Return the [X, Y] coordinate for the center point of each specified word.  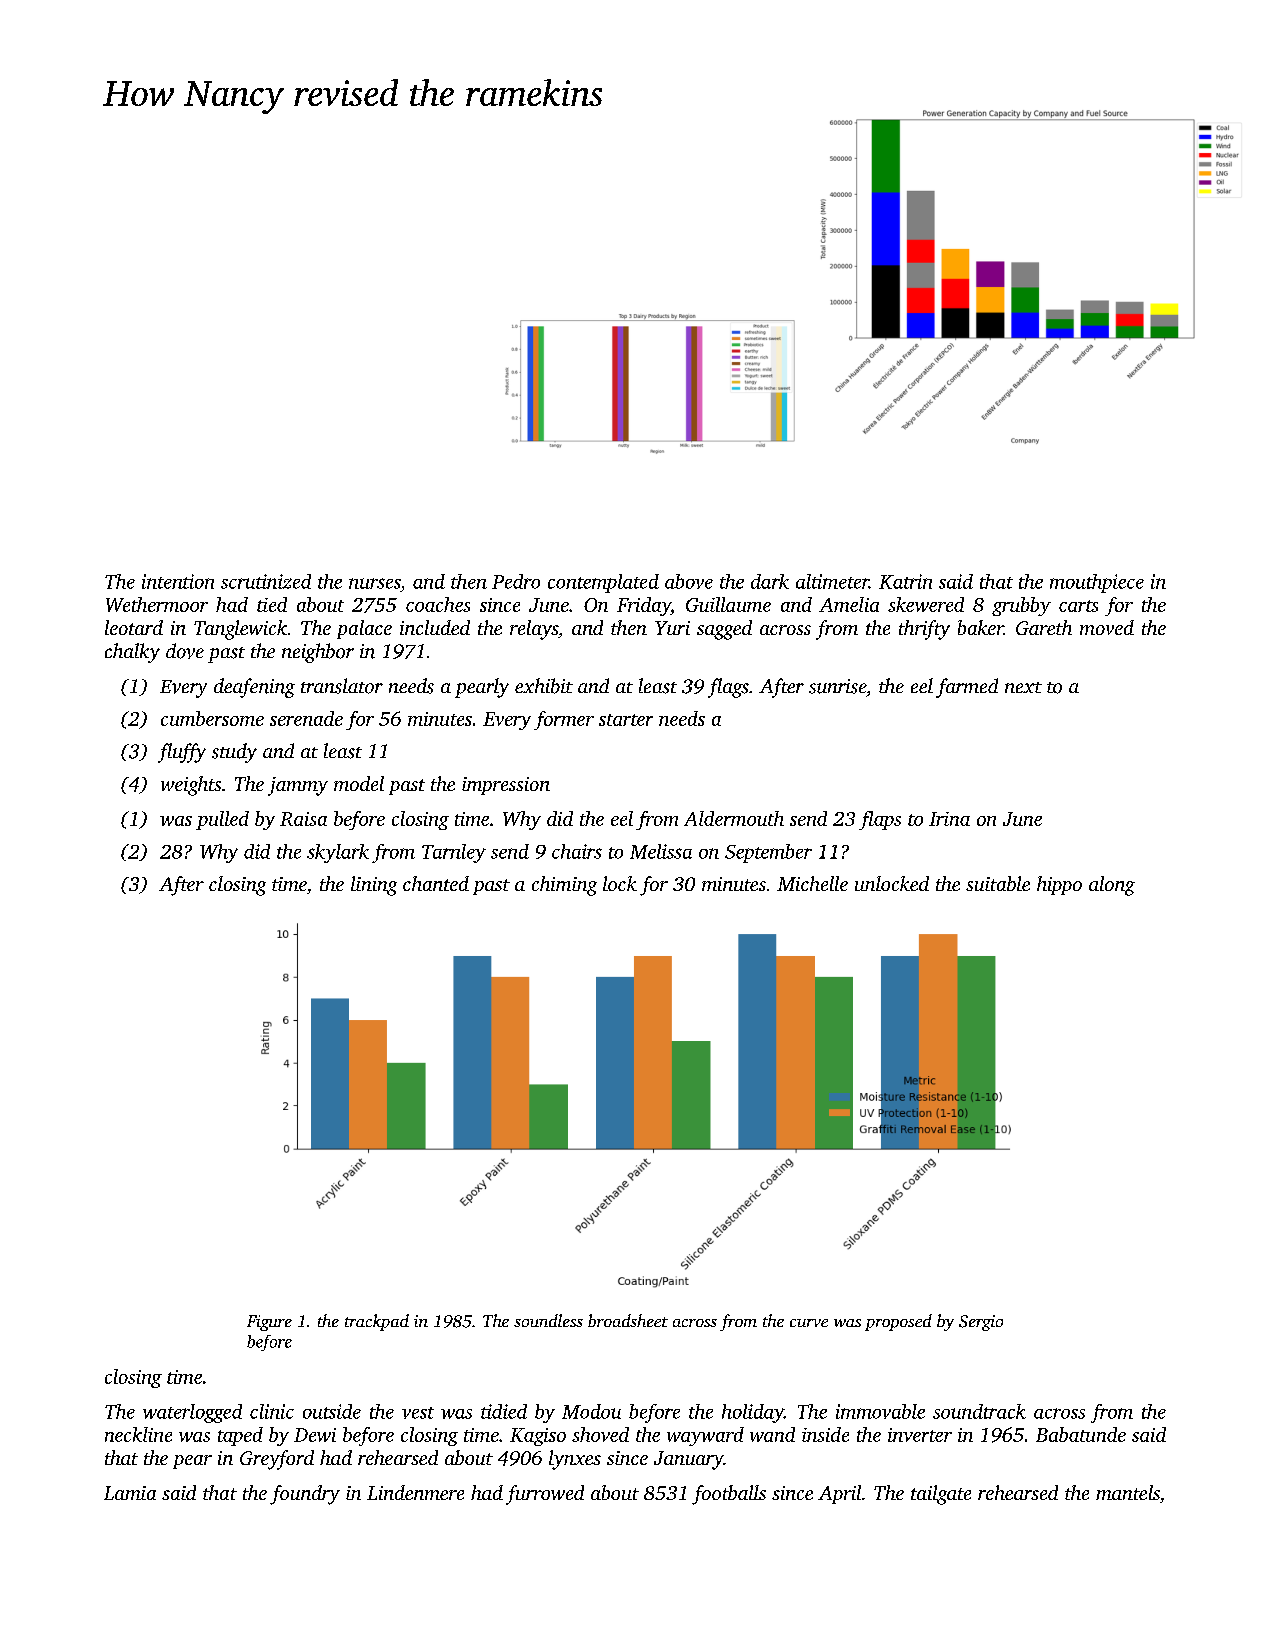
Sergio [981, 1323]
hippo [1059, 885]
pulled [222, 820]
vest [418, 1413]
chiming [564, 886]
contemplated [603, 583]
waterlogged [192, 1413]
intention [178, 581]
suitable [998, 883]
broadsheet [628, 1320]
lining [374, 886]
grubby [1021, 606]
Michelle [812, 883]
